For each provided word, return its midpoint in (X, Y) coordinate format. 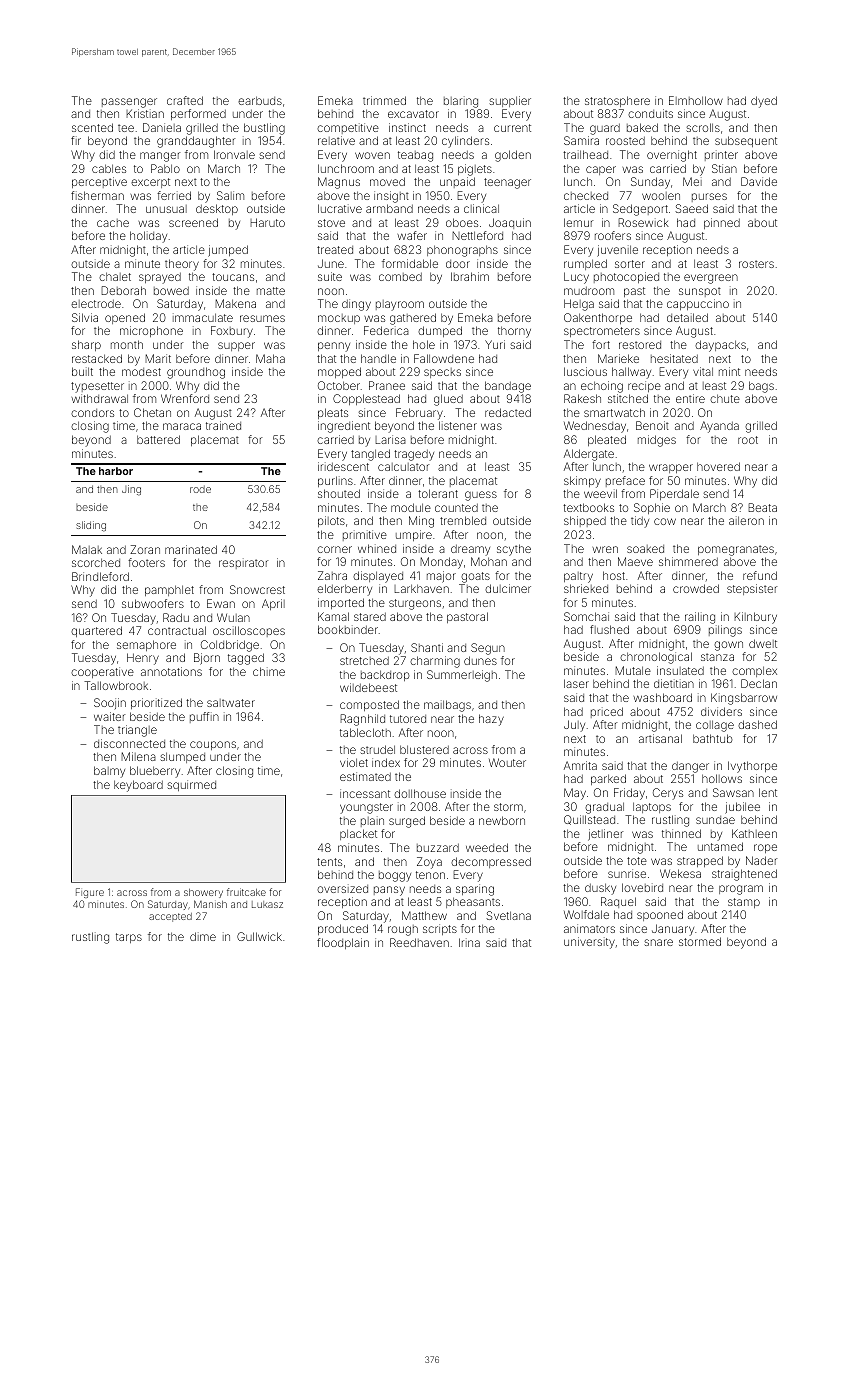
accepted (170, 917)
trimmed (384, 100)
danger (690, 767)
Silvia (85, 317)
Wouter (507, 762)
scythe (514, 550)
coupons (213, 745)
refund (760, 575)
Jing (131, 490)
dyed (764, 102)
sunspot (700, 292)
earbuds (260, 100)
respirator (244, 563)
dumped (440, 331)
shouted (339, 493)
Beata (762, 507)
